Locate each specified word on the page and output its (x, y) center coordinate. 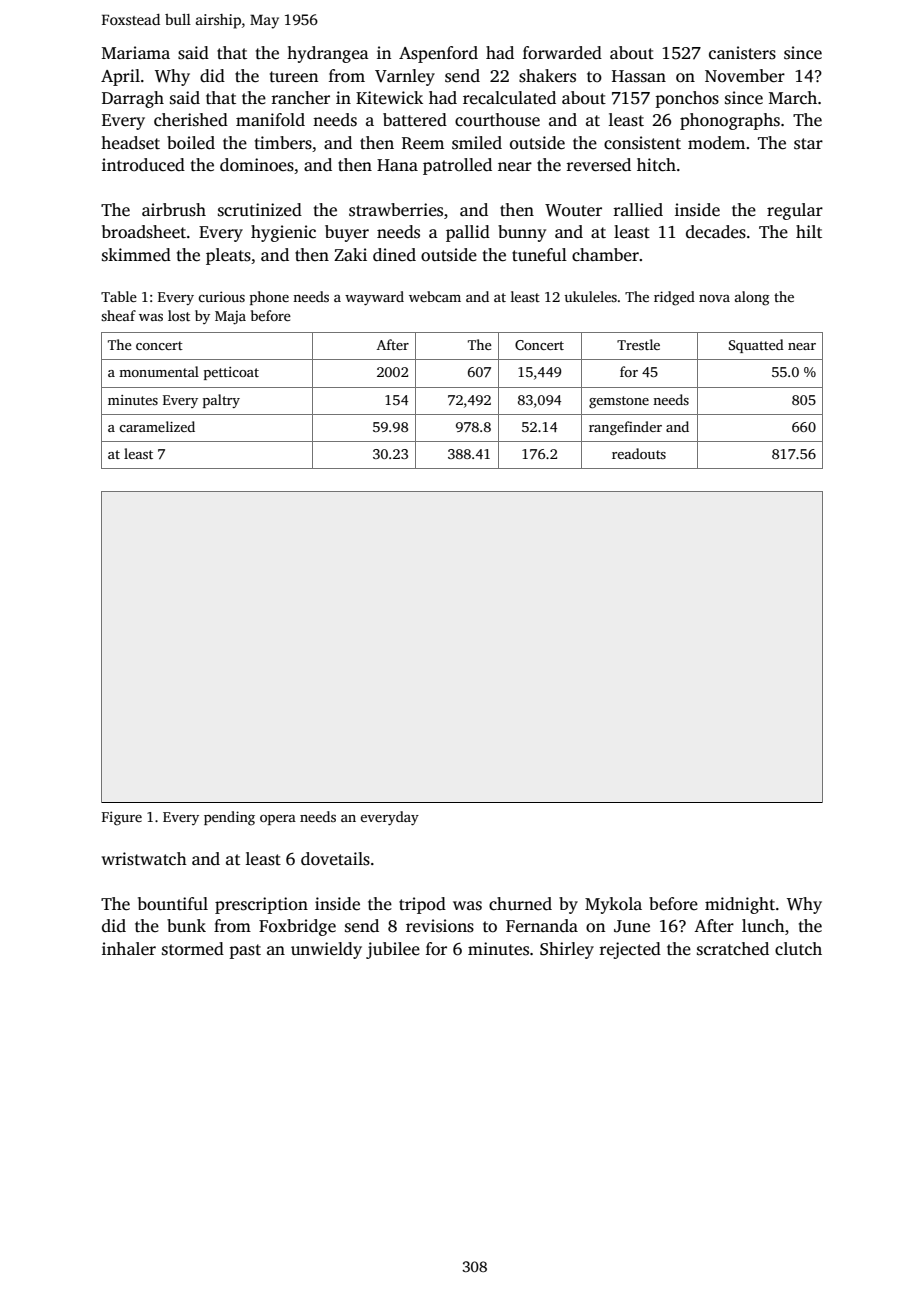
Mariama (136, 52)
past (245, 951)
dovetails (335, 859)
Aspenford (438, 54)
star (808, 144)
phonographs (730, 121)
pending (229, 818)
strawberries (396, 210)
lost (179, 315)
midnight (740, 905)
